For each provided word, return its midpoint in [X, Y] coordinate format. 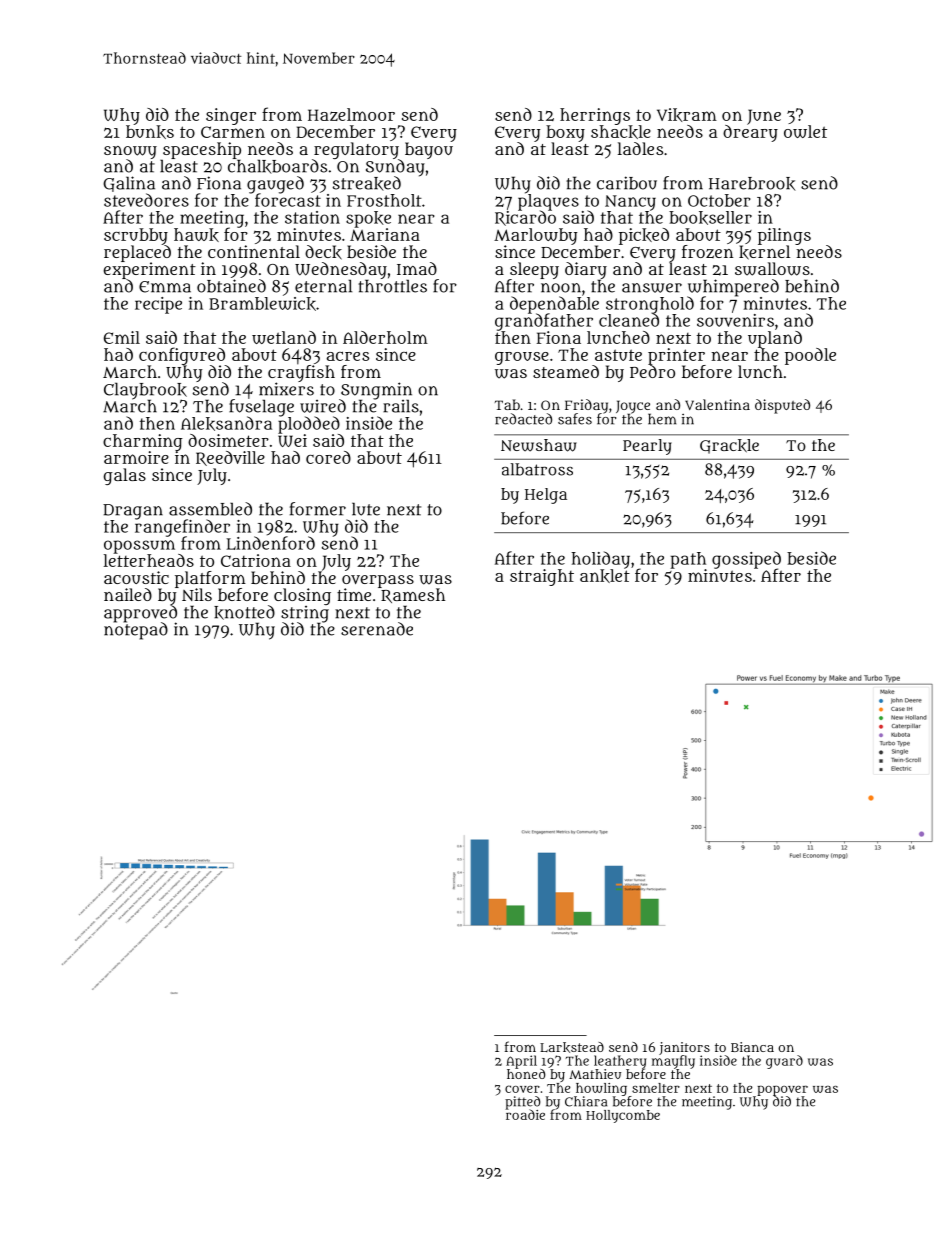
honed [526, 1074]
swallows [772, 269]
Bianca [752, 1047]
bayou [429, 150]
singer [231, 116]
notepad [136, 631]
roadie [525, 1114]
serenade [377, 629]
